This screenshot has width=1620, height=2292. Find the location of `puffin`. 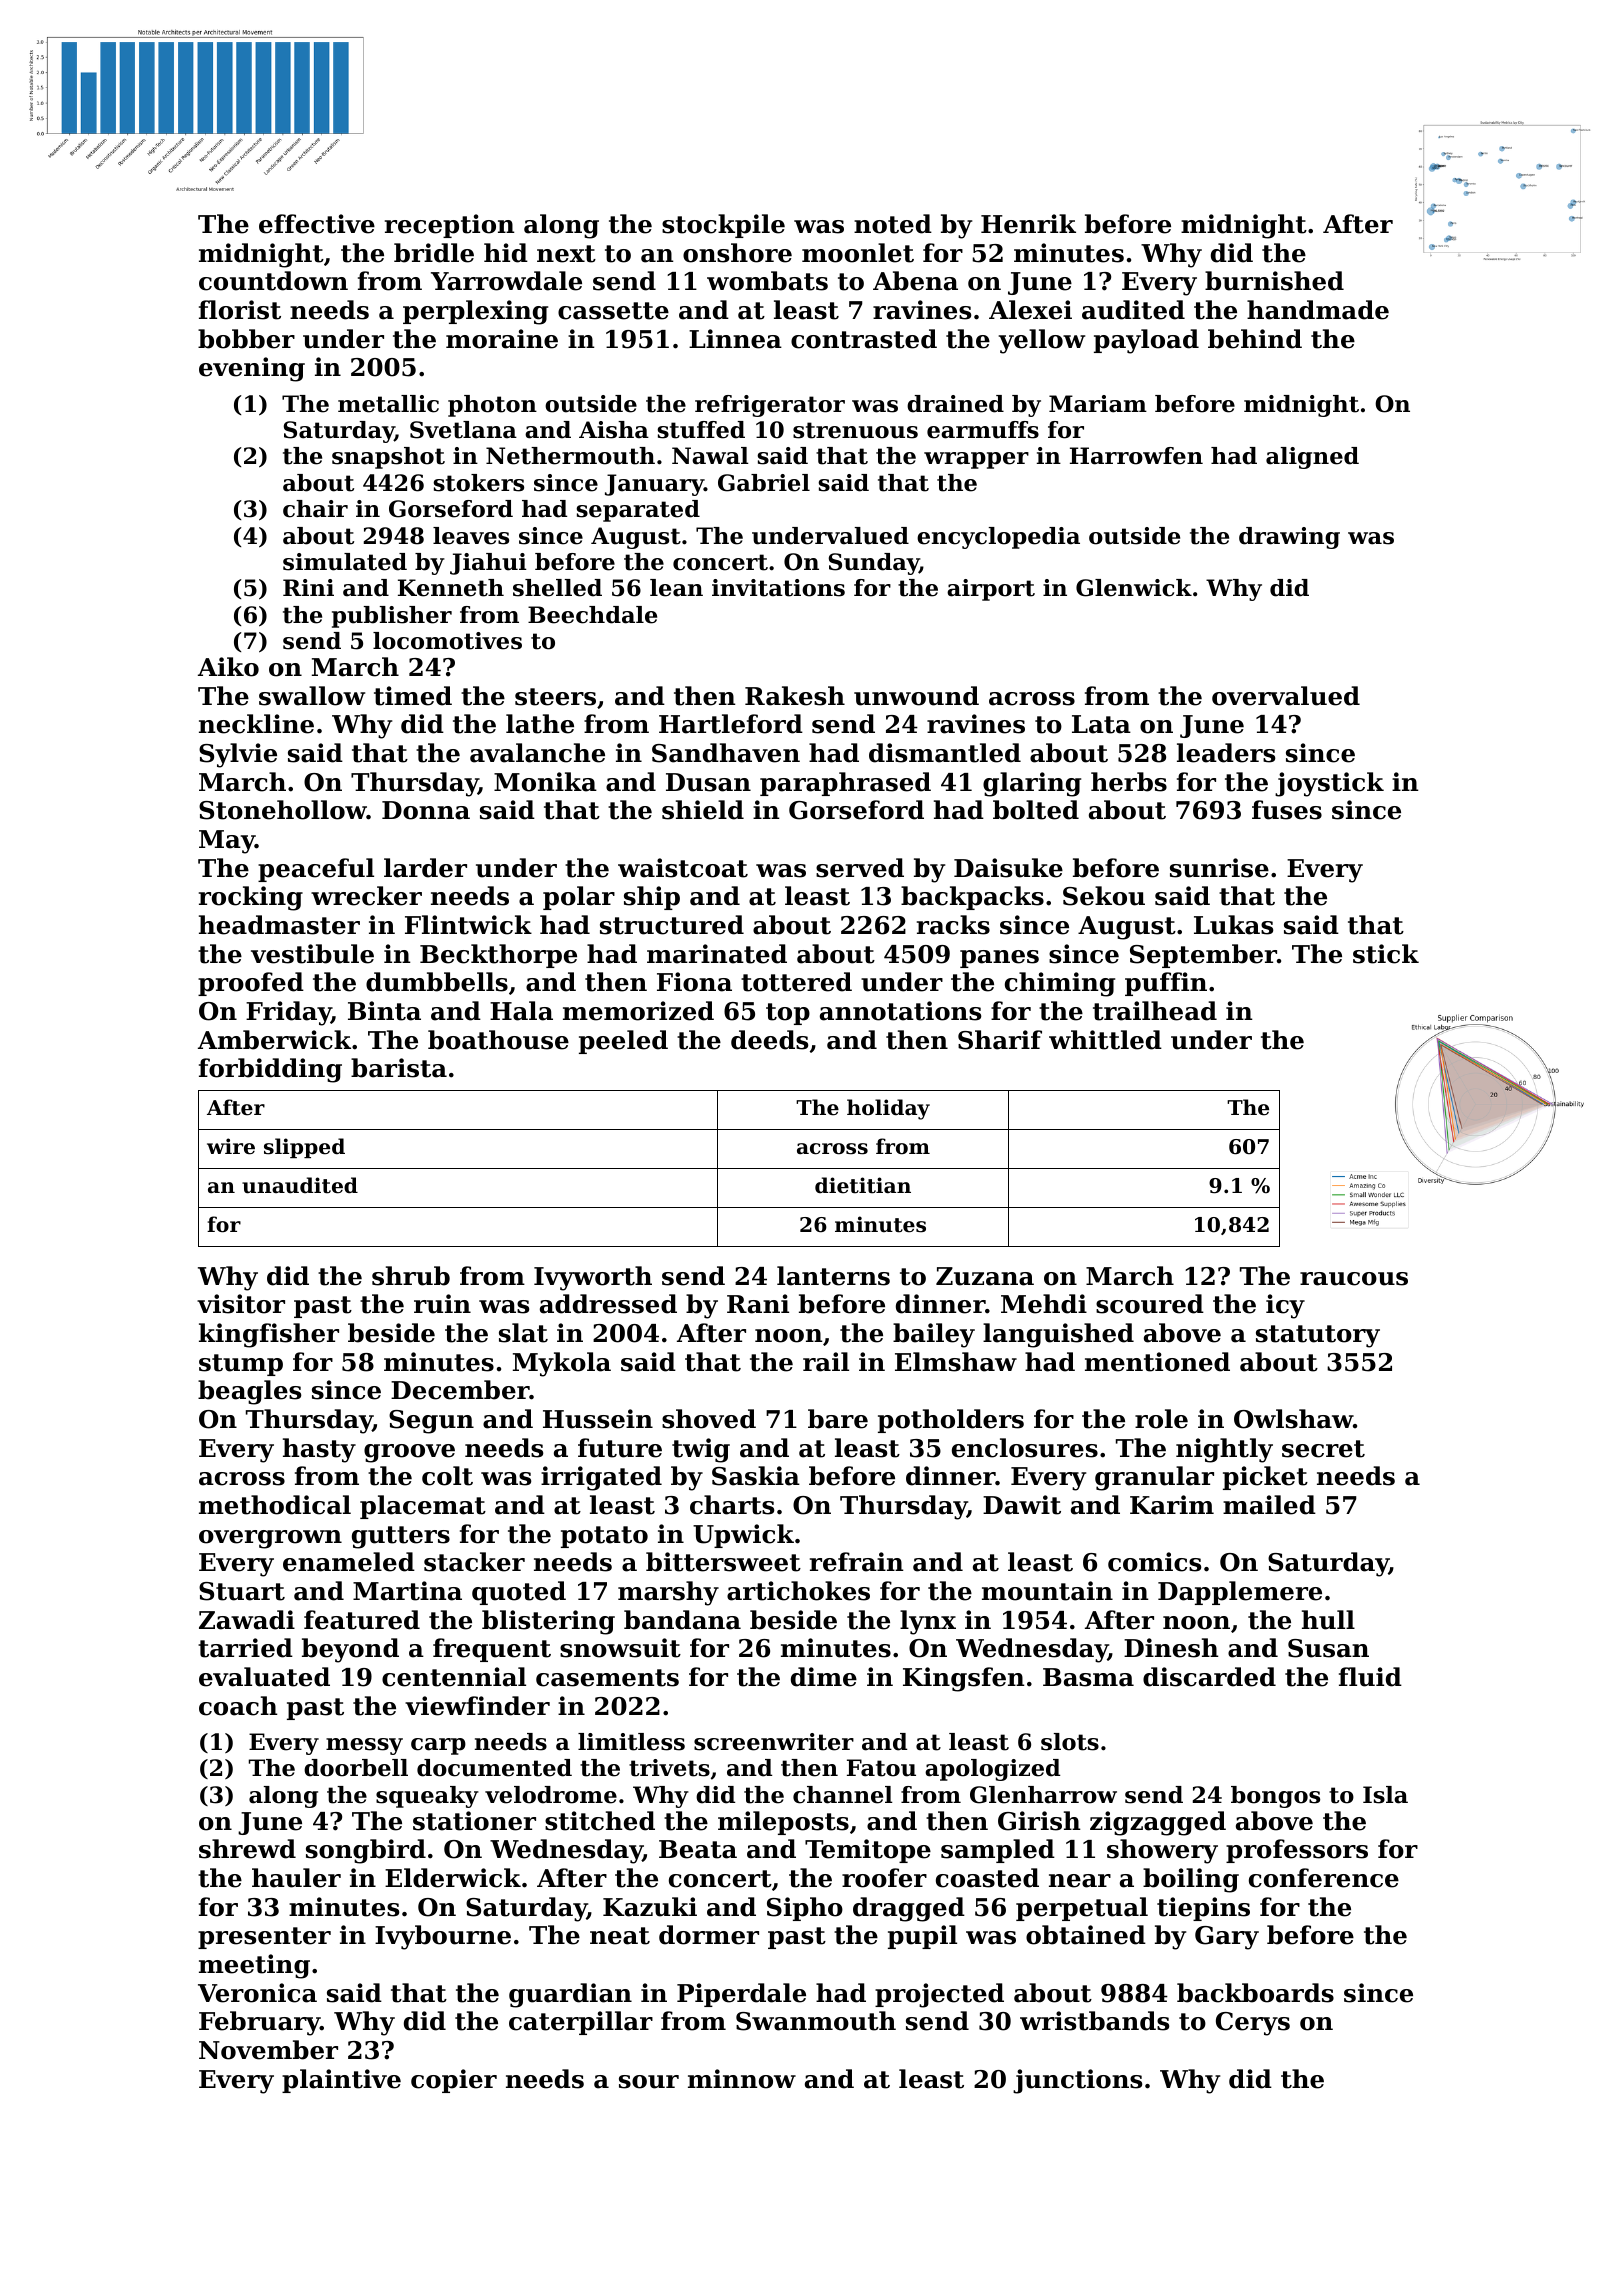

puffin is located at coordinates (1166, 984).
